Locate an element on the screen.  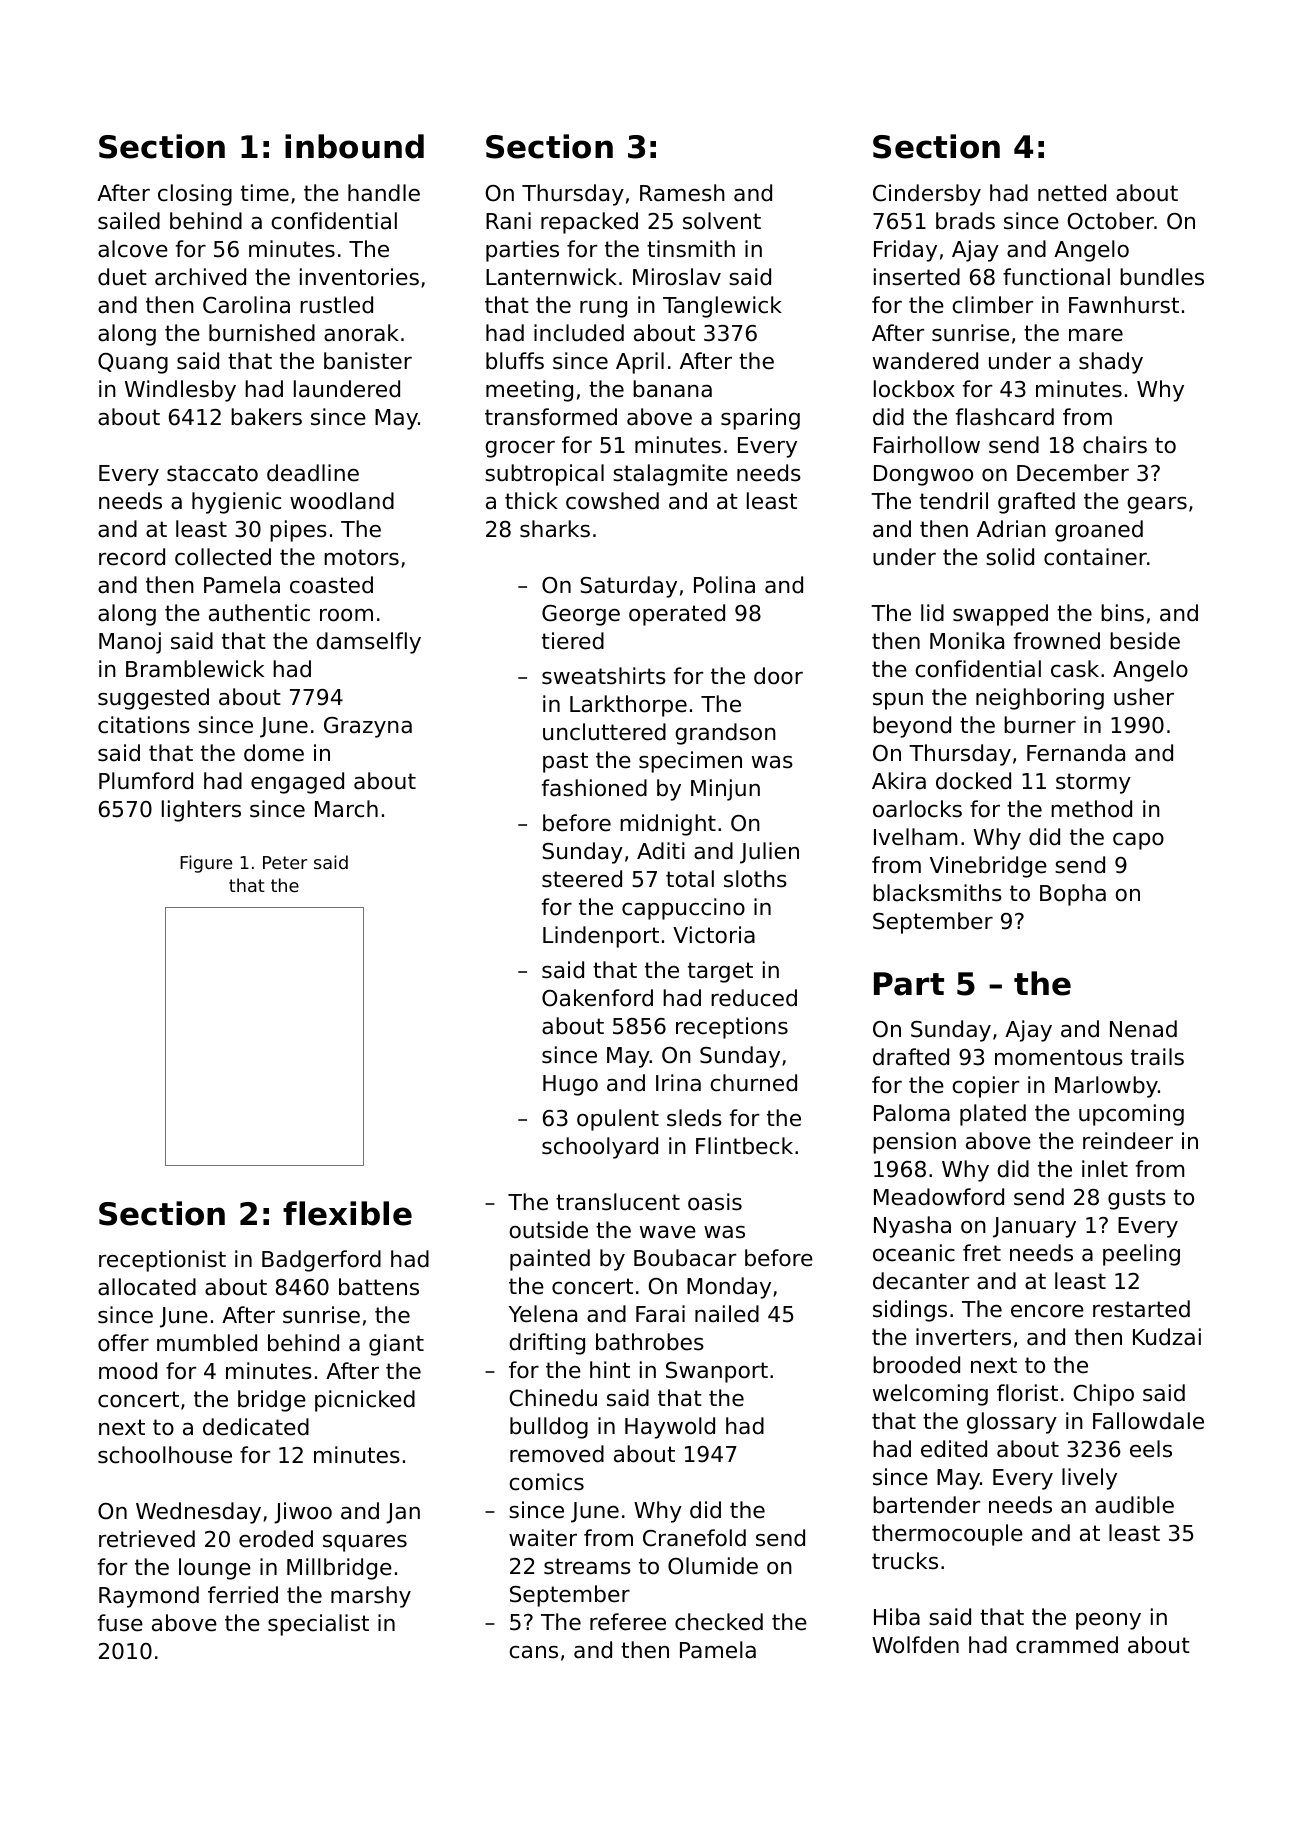
Aditi is located at coordinates (661, 851).
